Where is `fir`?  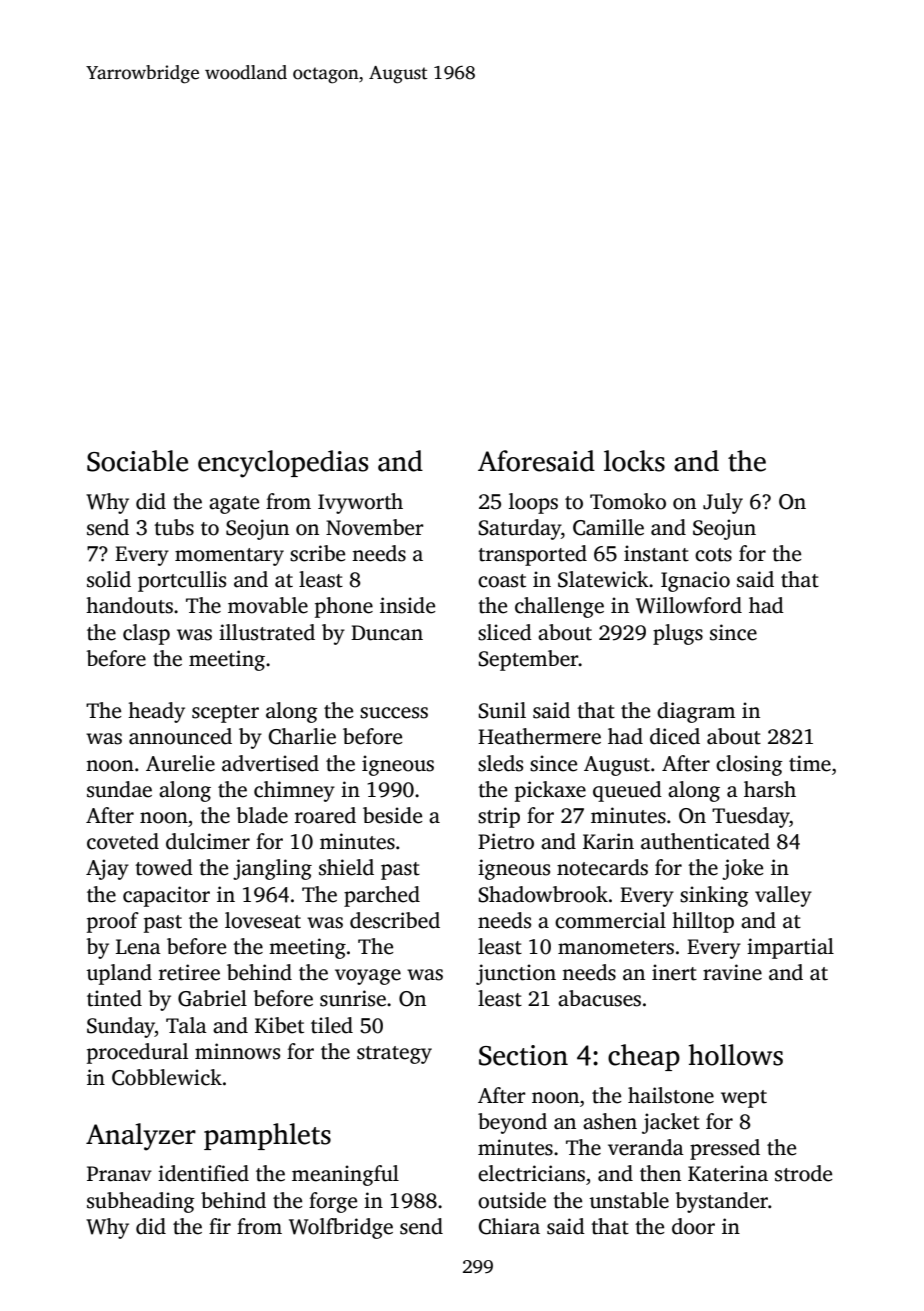
fir is located at coordinates (220, 1226).
